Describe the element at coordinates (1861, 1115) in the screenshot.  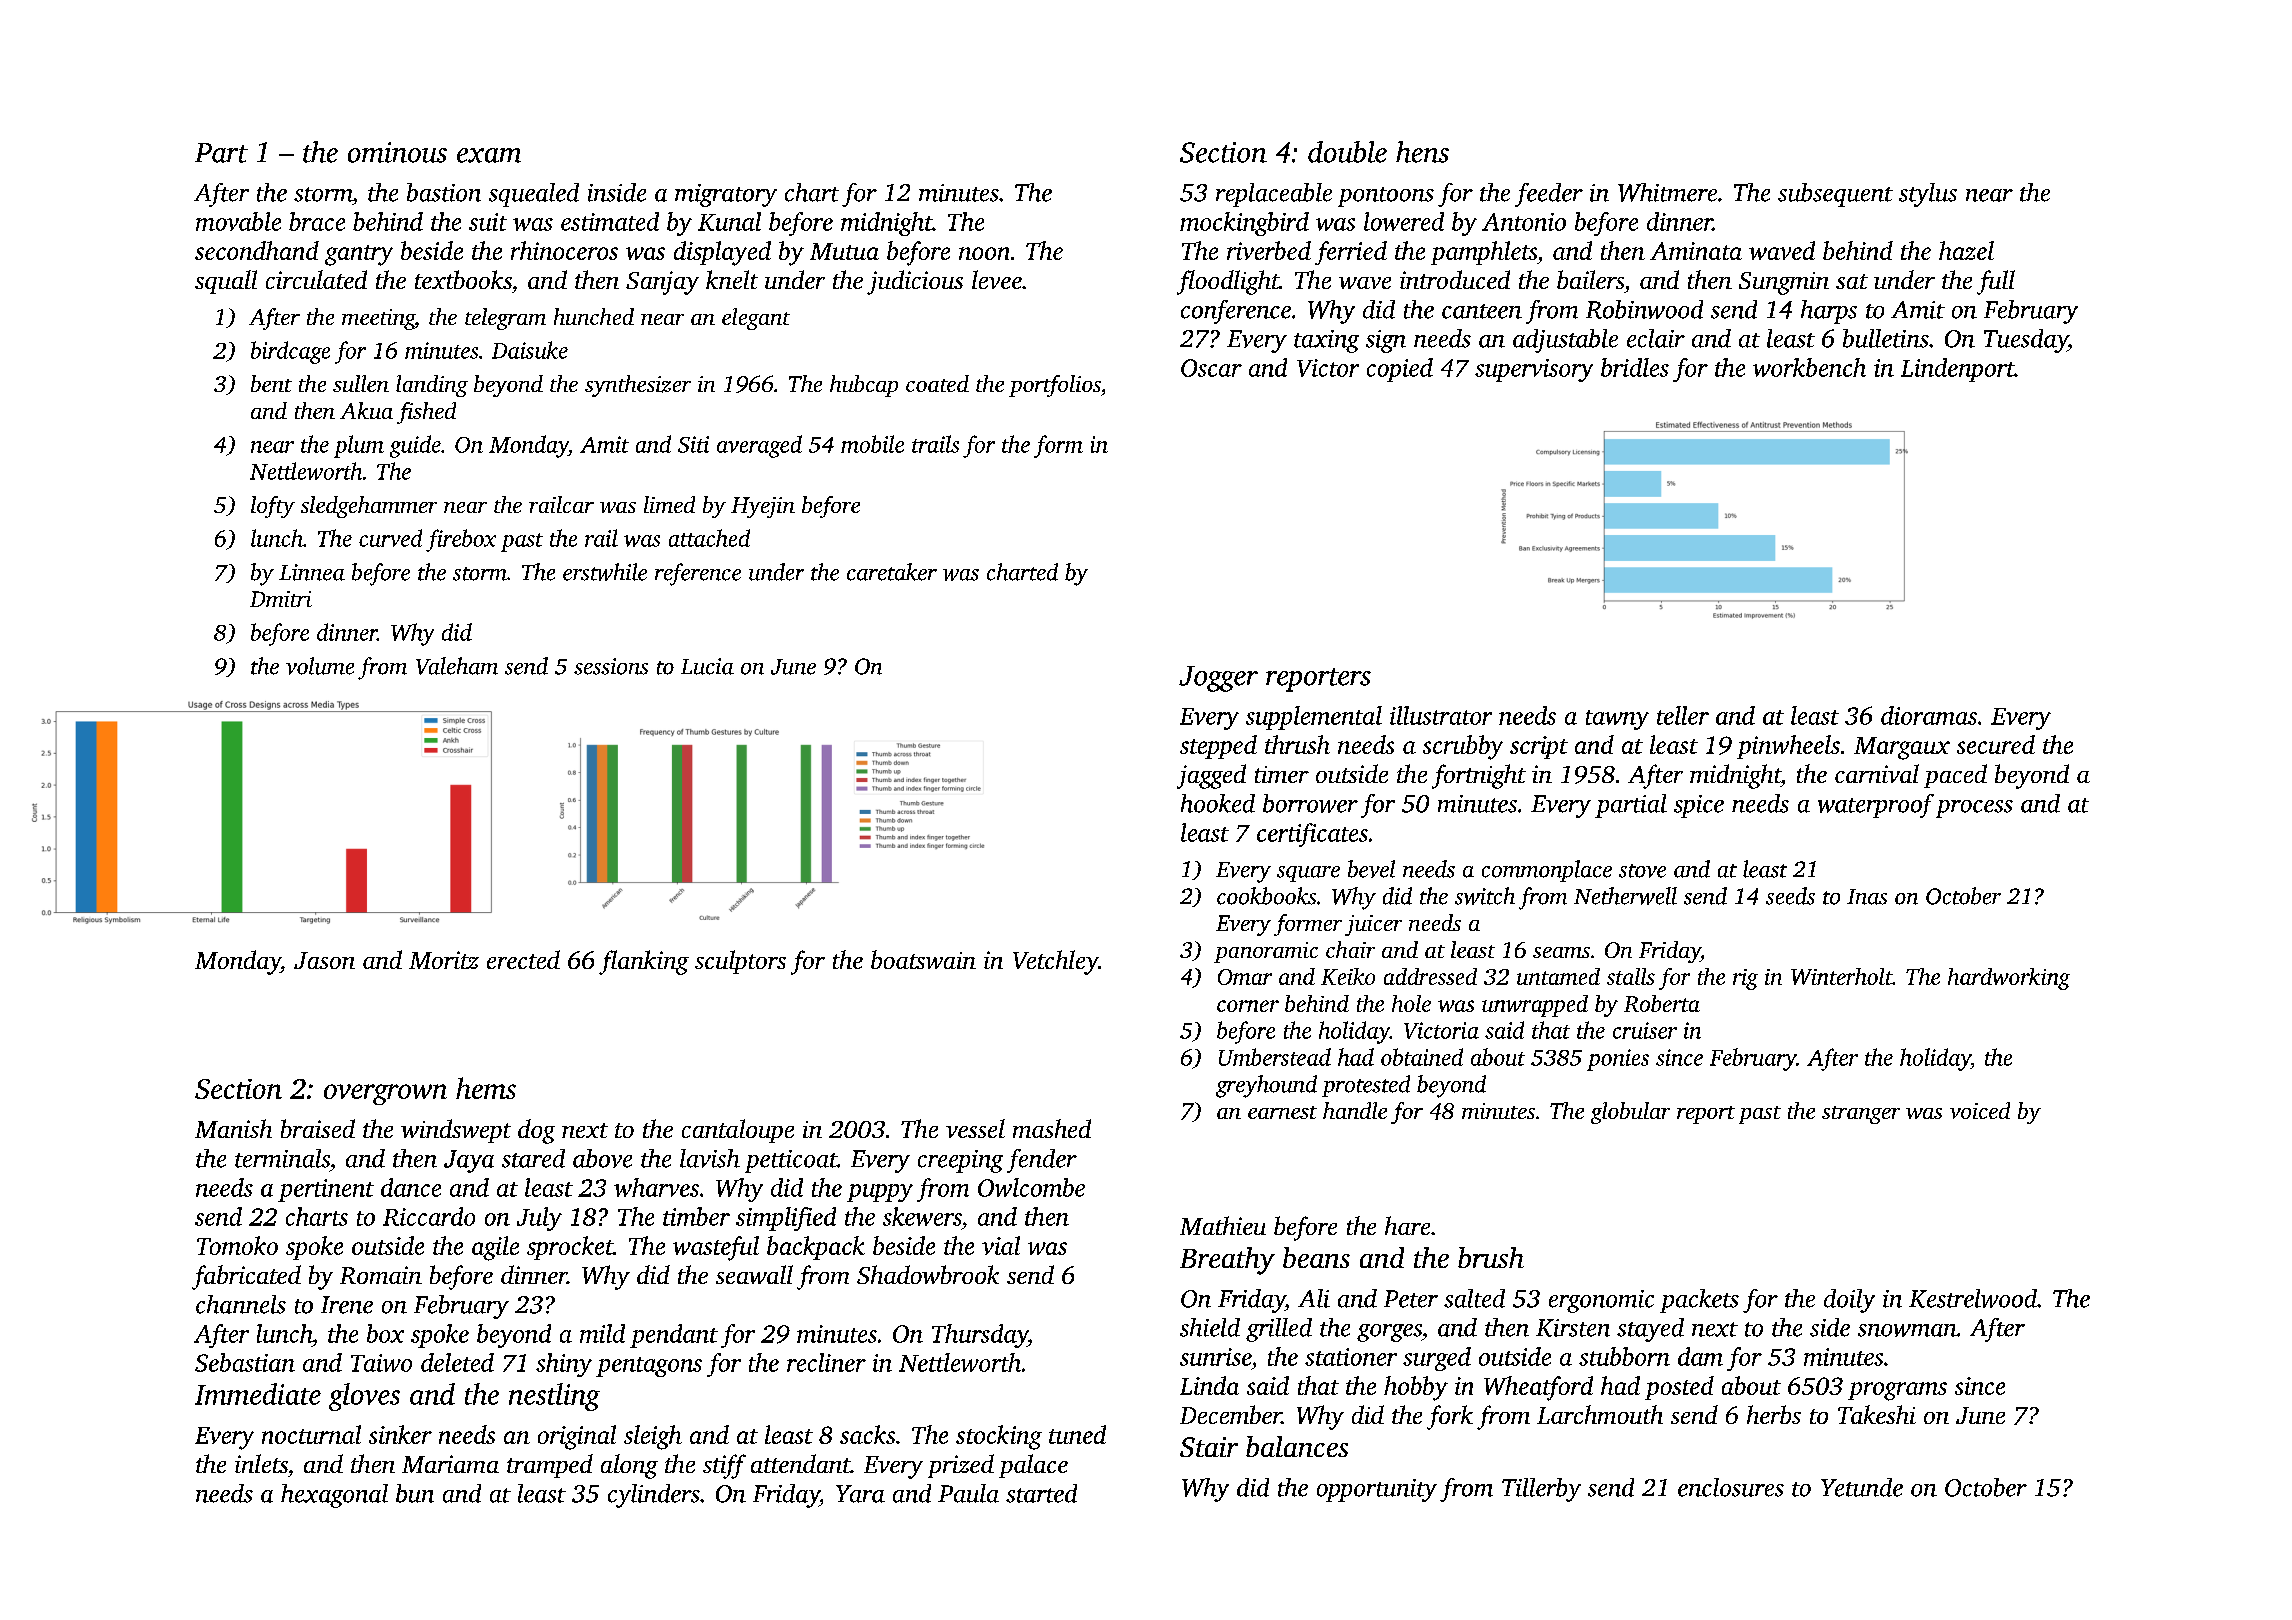
I see `stranger` at that location.
